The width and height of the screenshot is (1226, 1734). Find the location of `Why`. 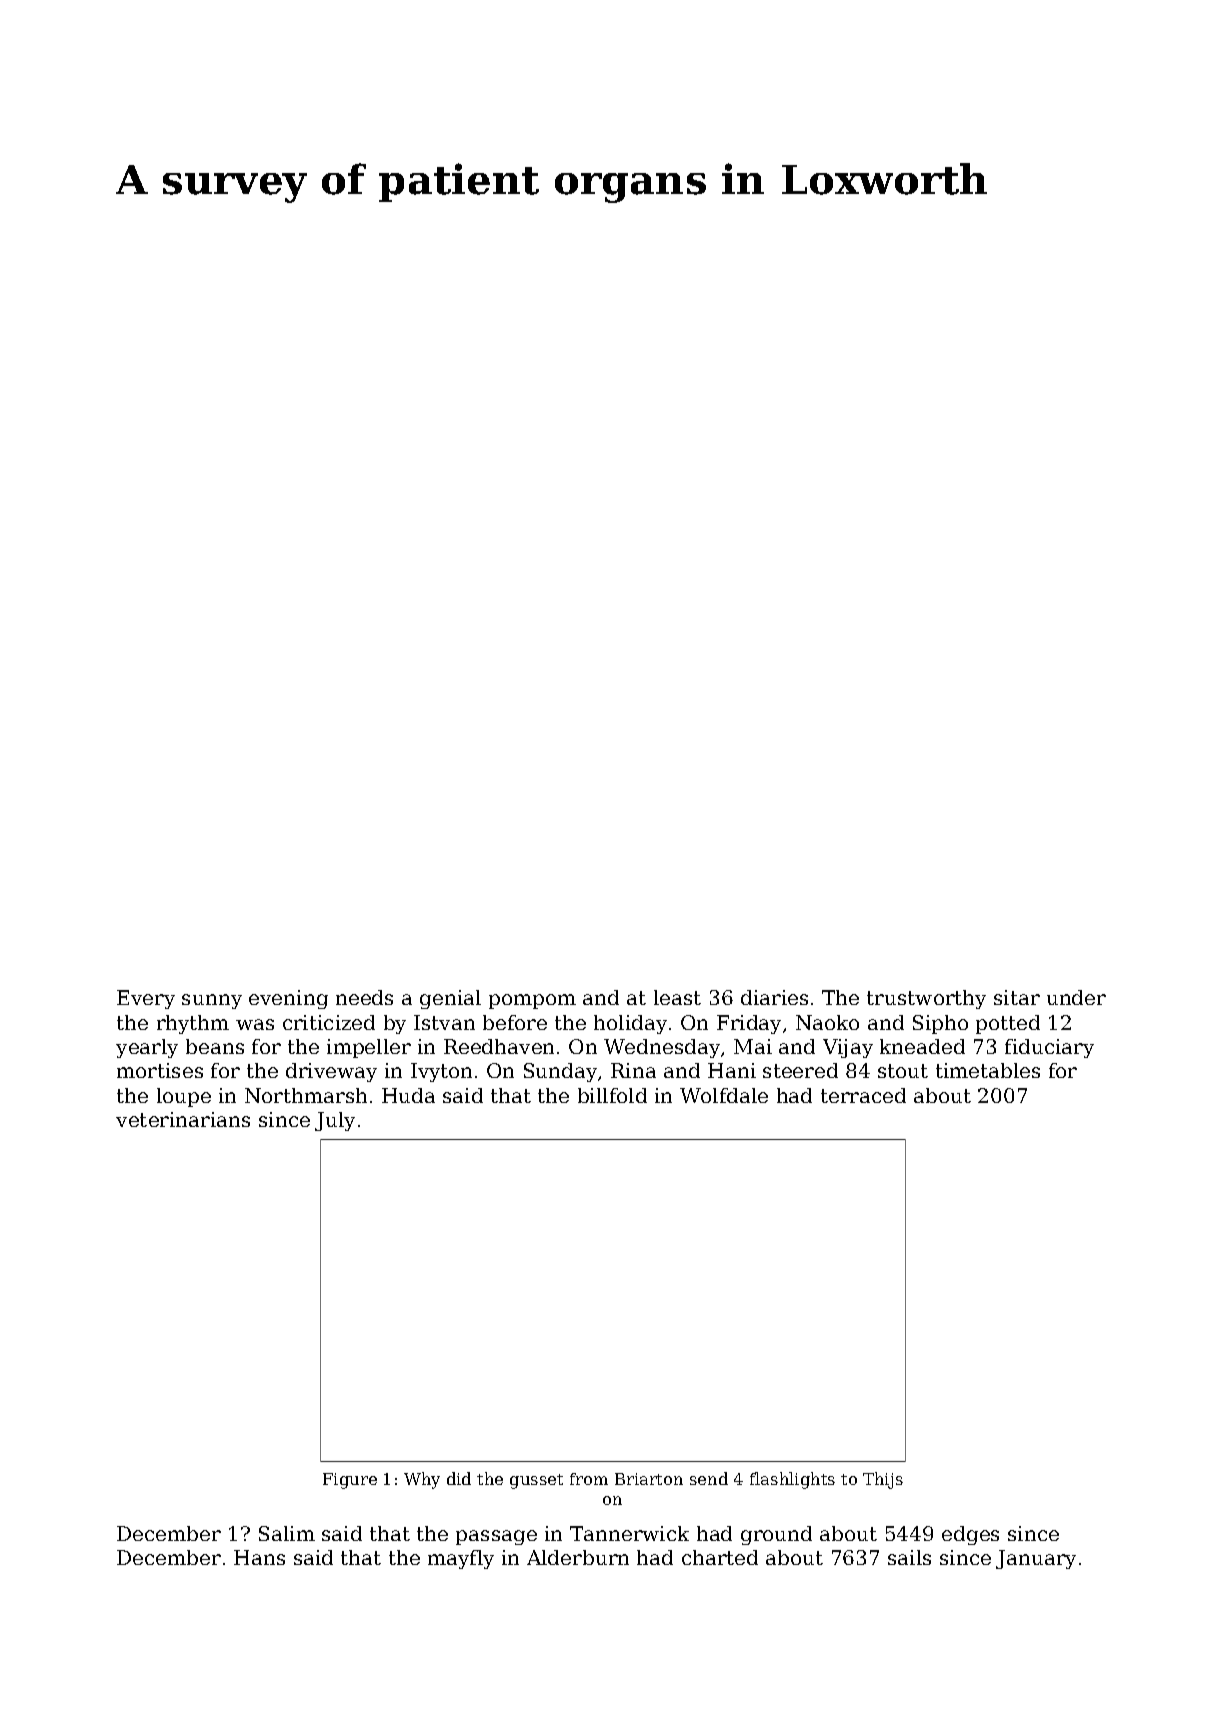

Why is located at coordinates (422, 1480).
